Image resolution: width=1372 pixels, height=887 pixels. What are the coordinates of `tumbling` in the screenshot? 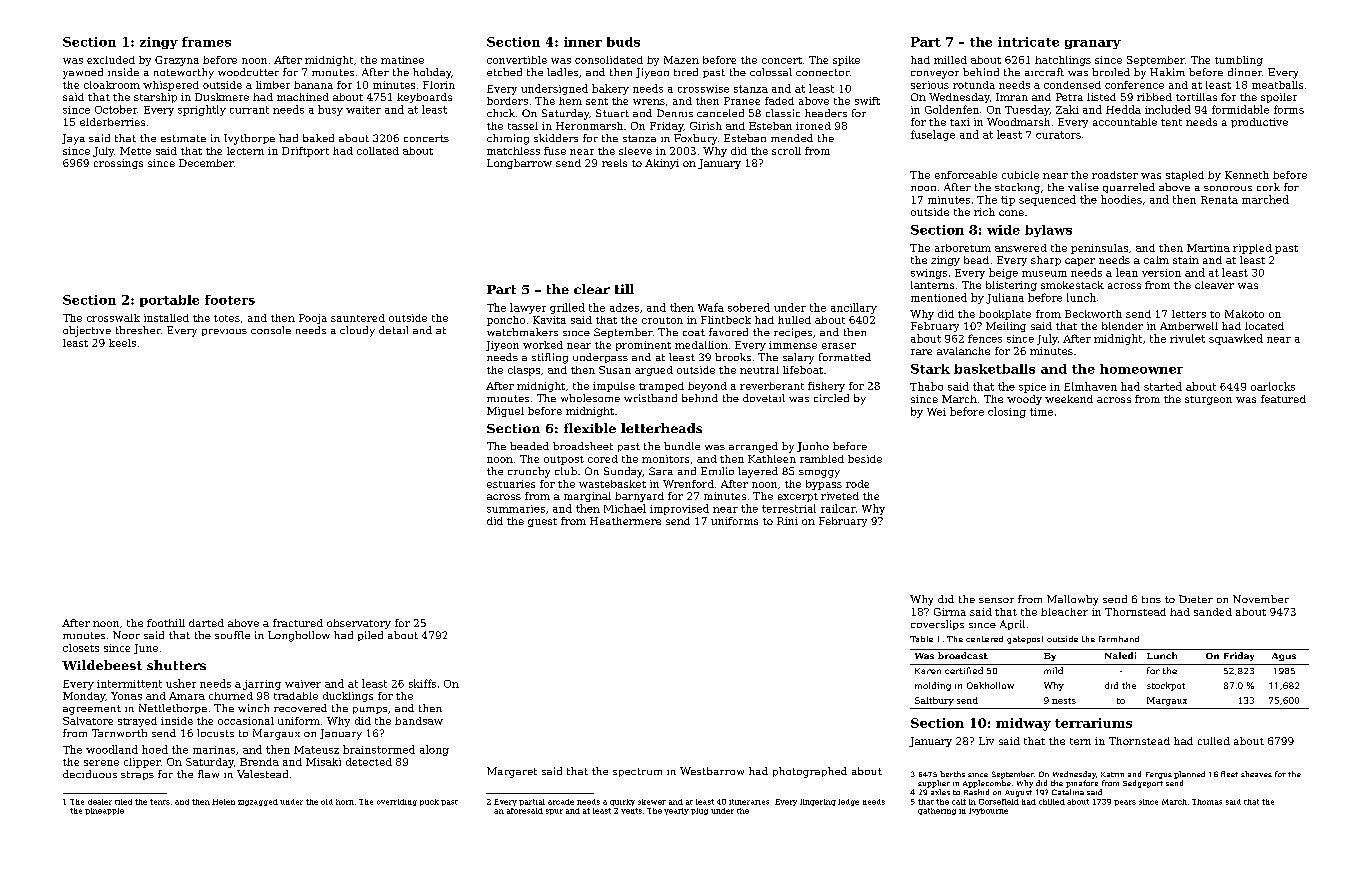 It's located at (1239, 61).
